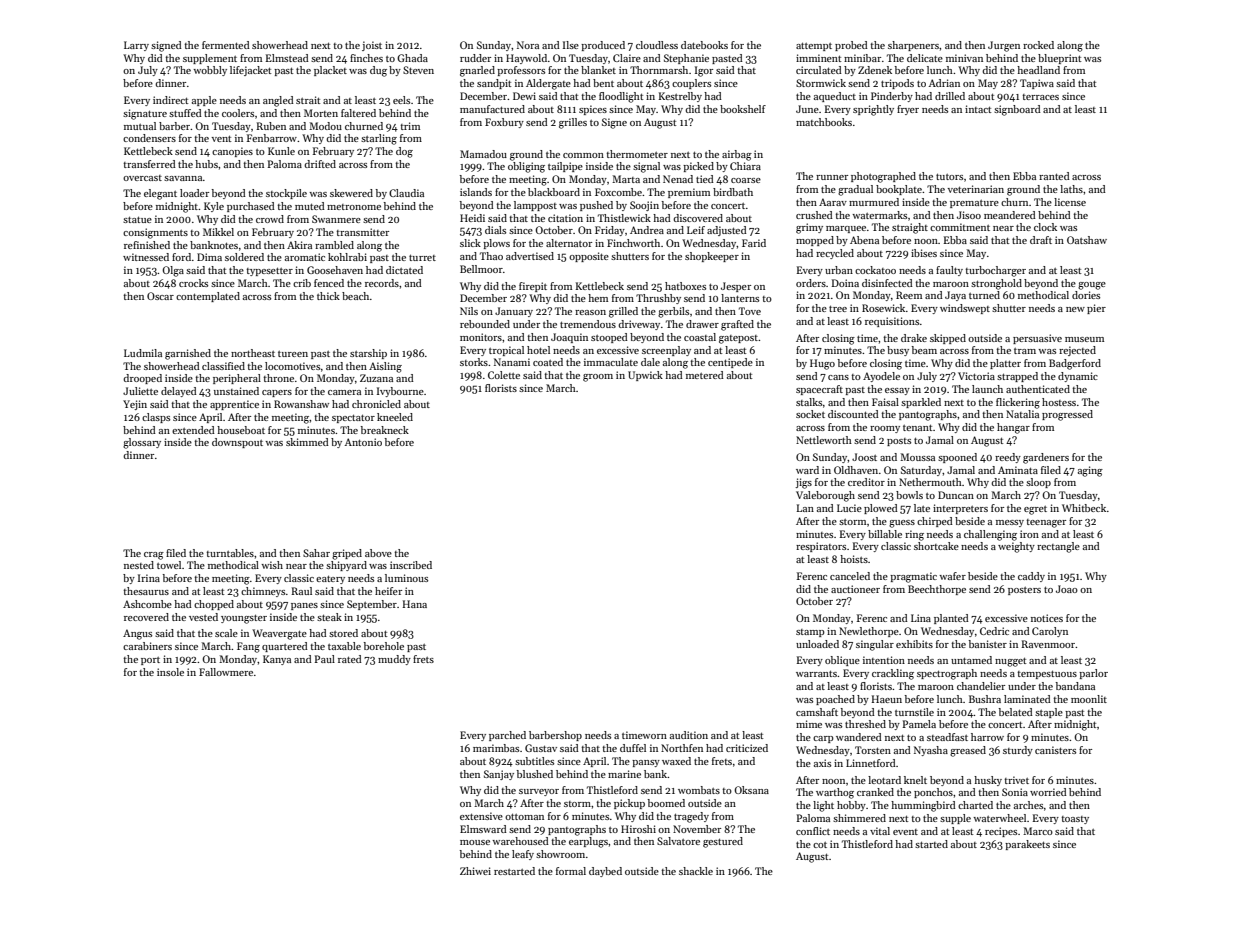  I want to click on mouse, so click(475, 842).
